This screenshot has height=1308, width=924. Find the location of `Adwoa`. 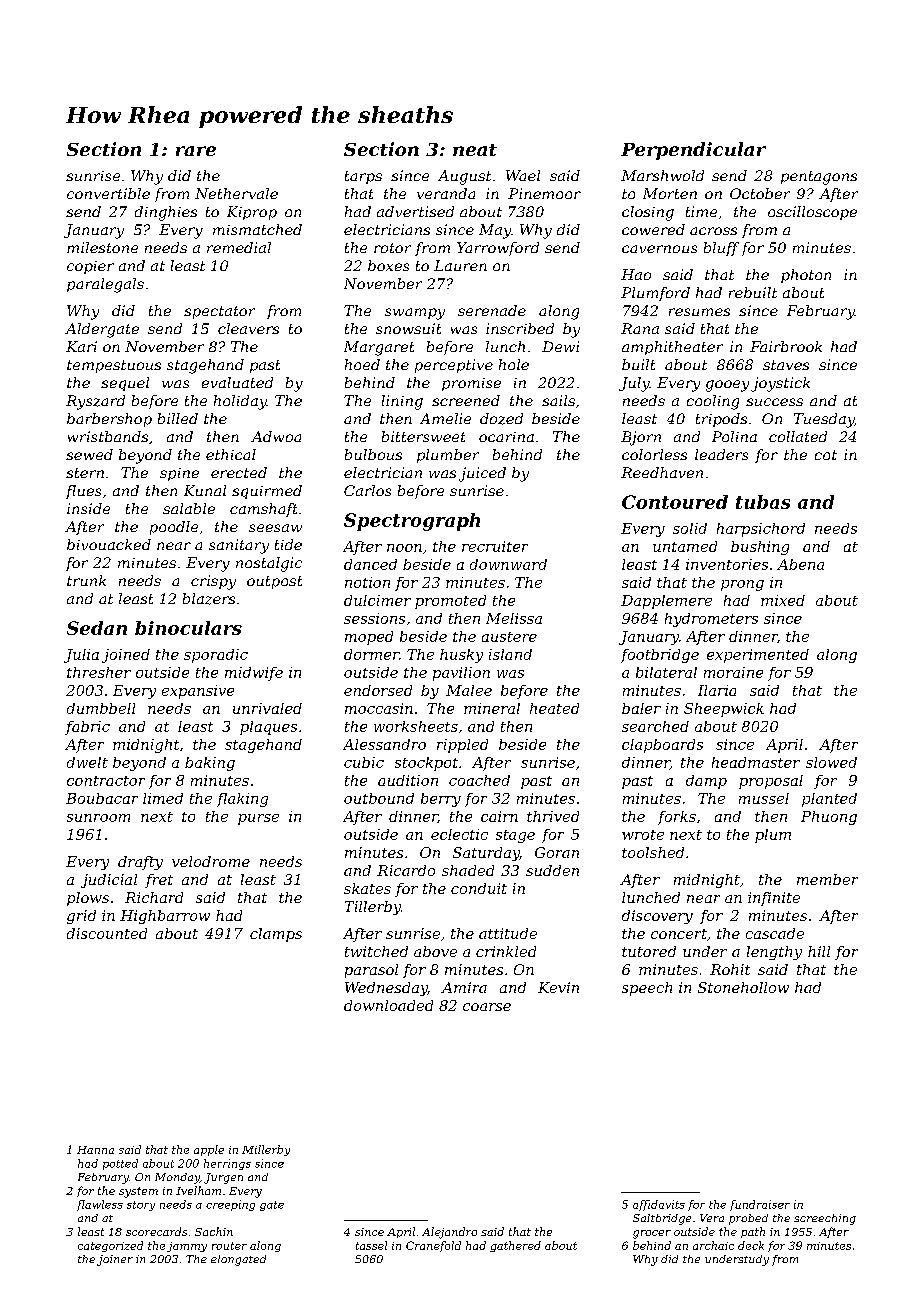

Adwoa is located at coordinates (276, 436).
